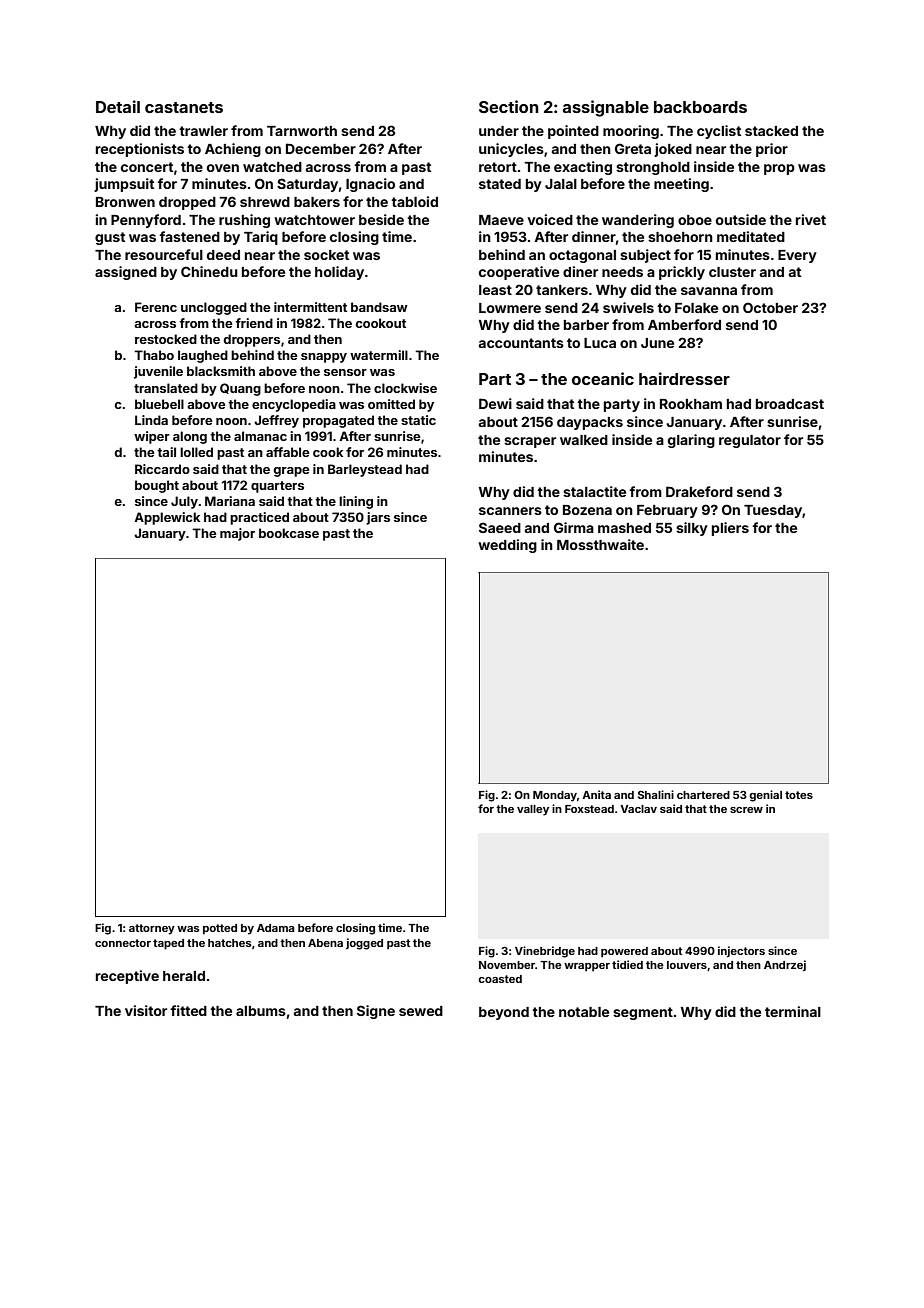 The height and width of the image is (1308, 924). I want to click on regulator, so click(750, 441).
